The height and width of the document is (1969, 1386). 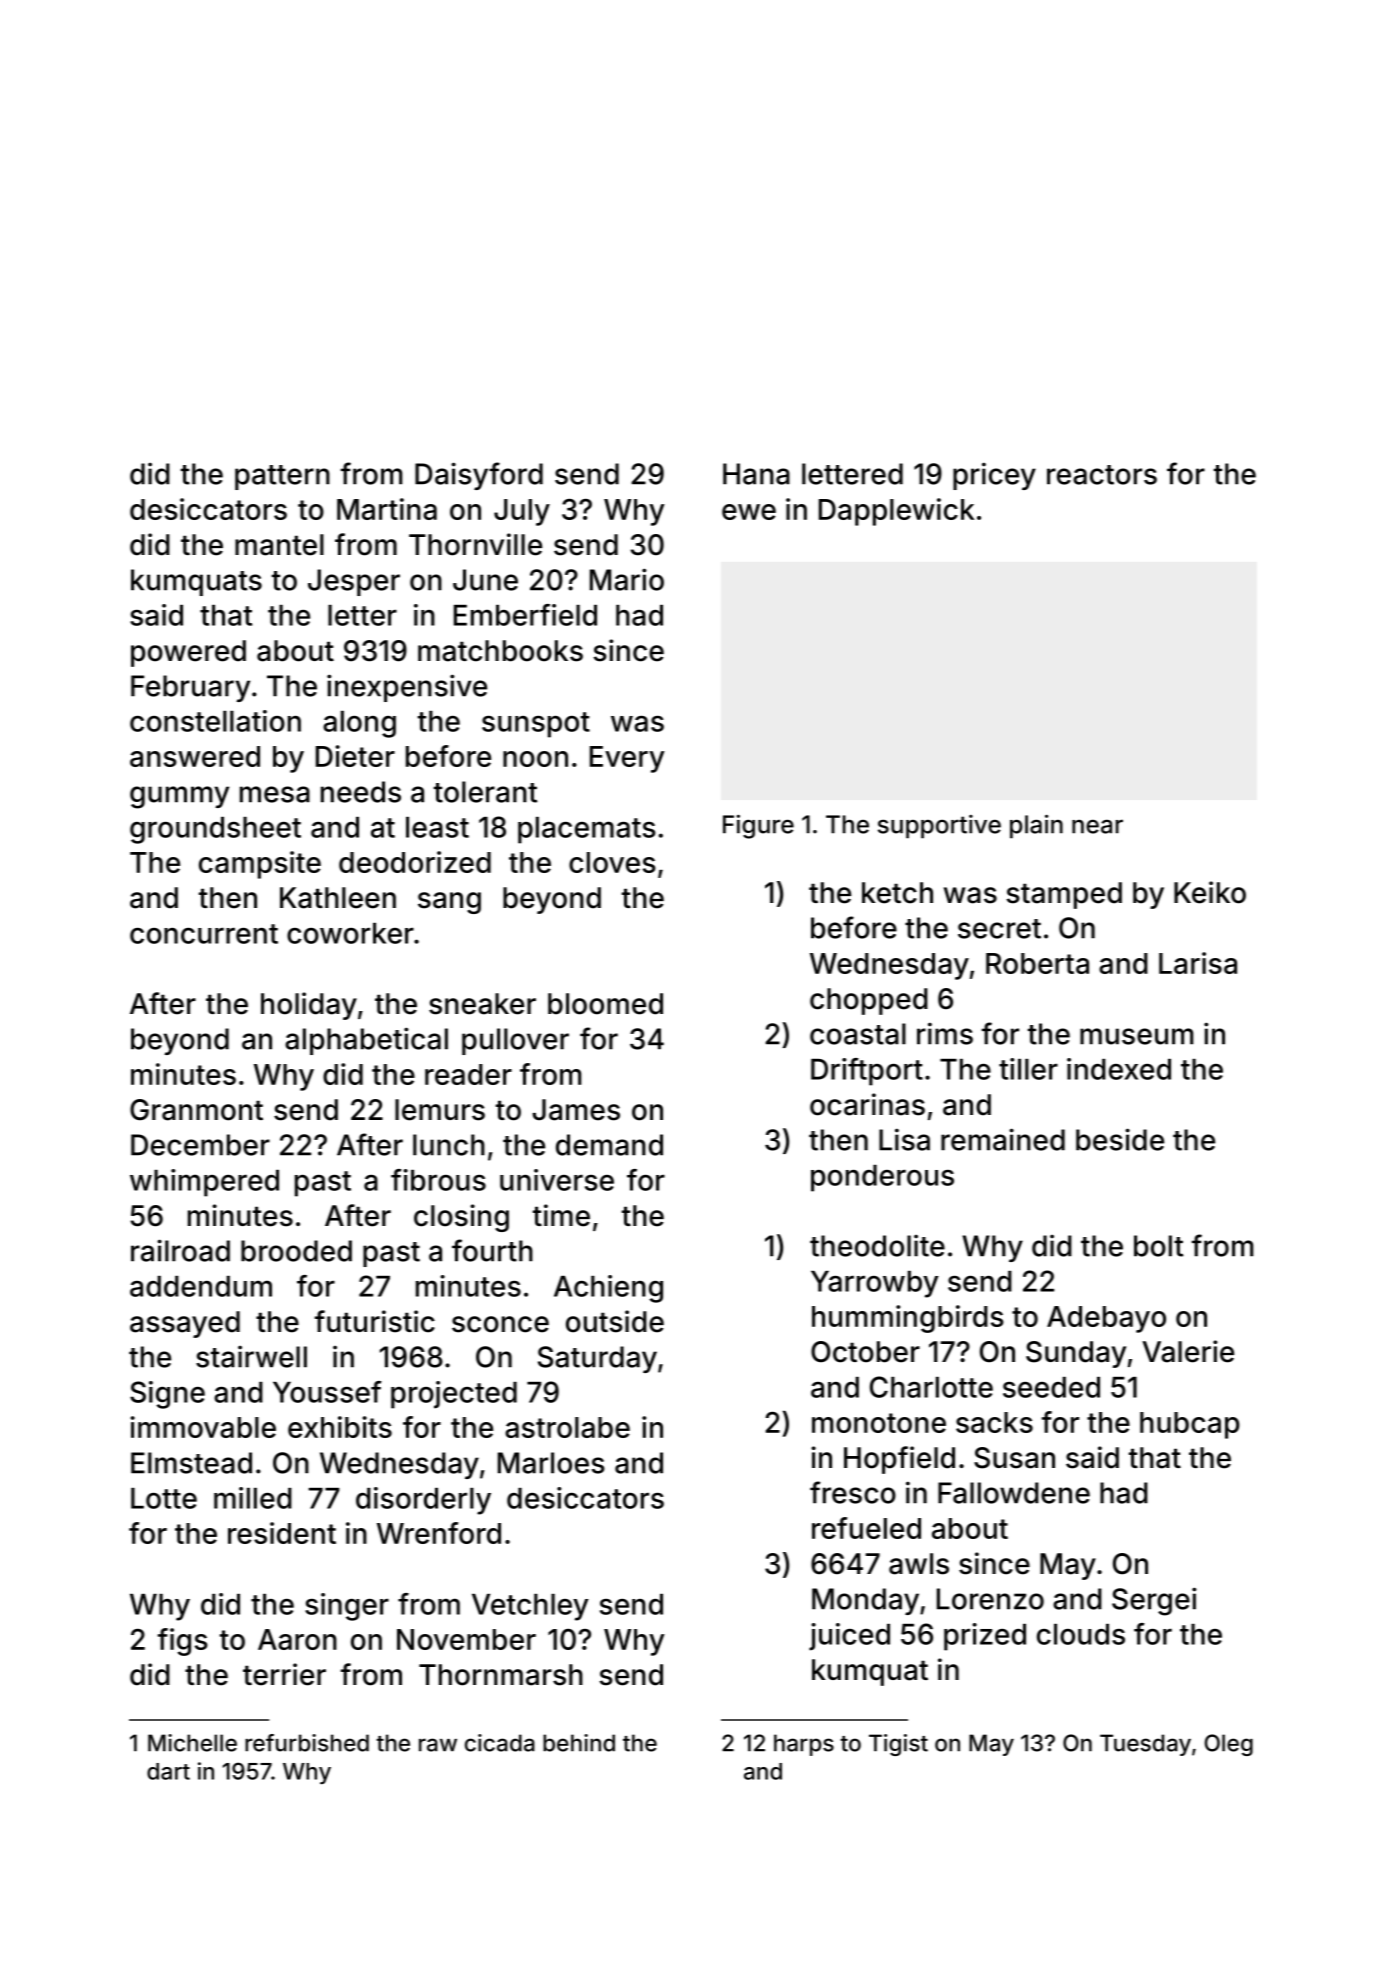 I want to click on juiced, so click(x=849, y=1637).
